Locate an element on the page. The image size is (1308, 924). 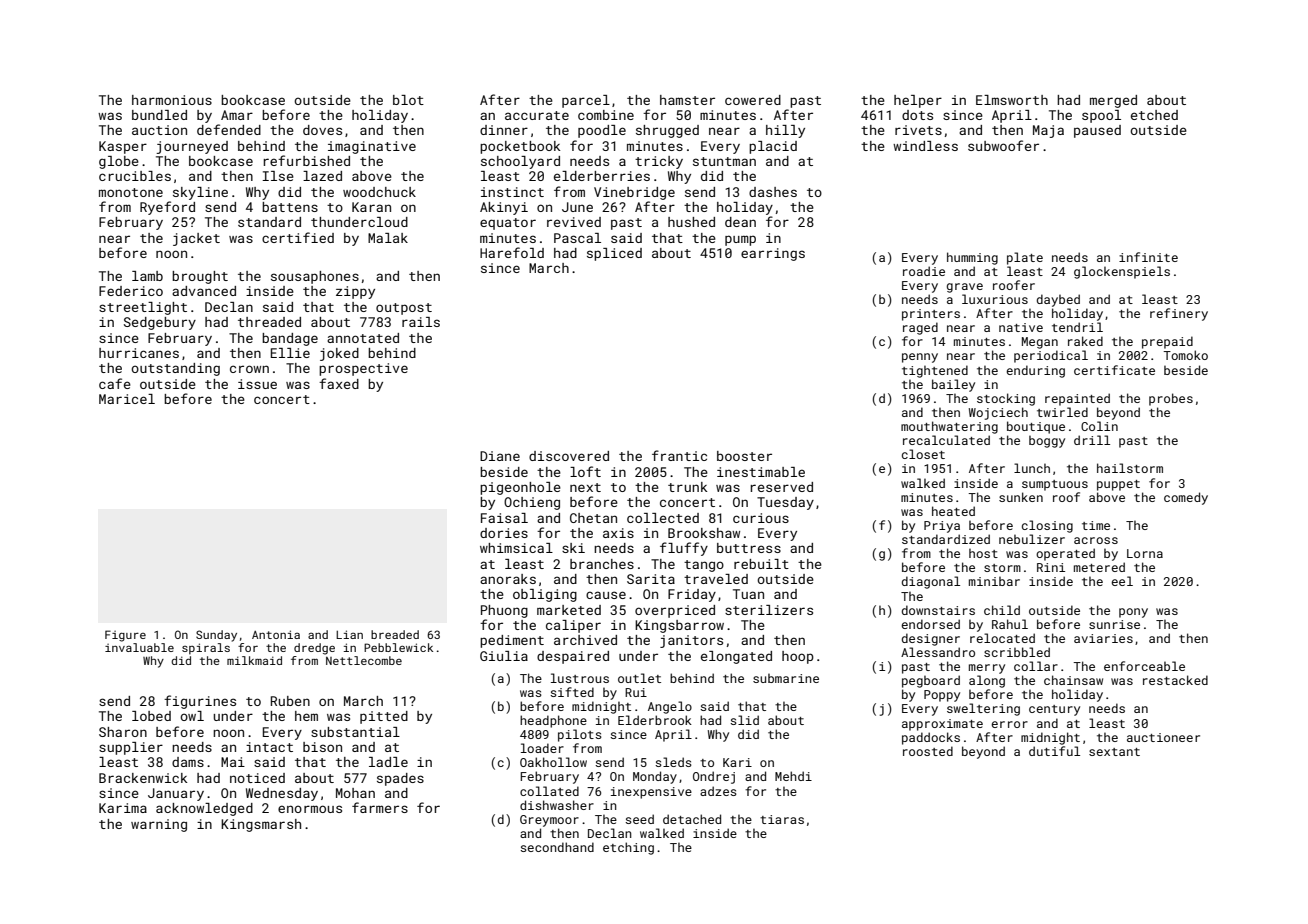
tendril is located at coordinates (1077, 327).
